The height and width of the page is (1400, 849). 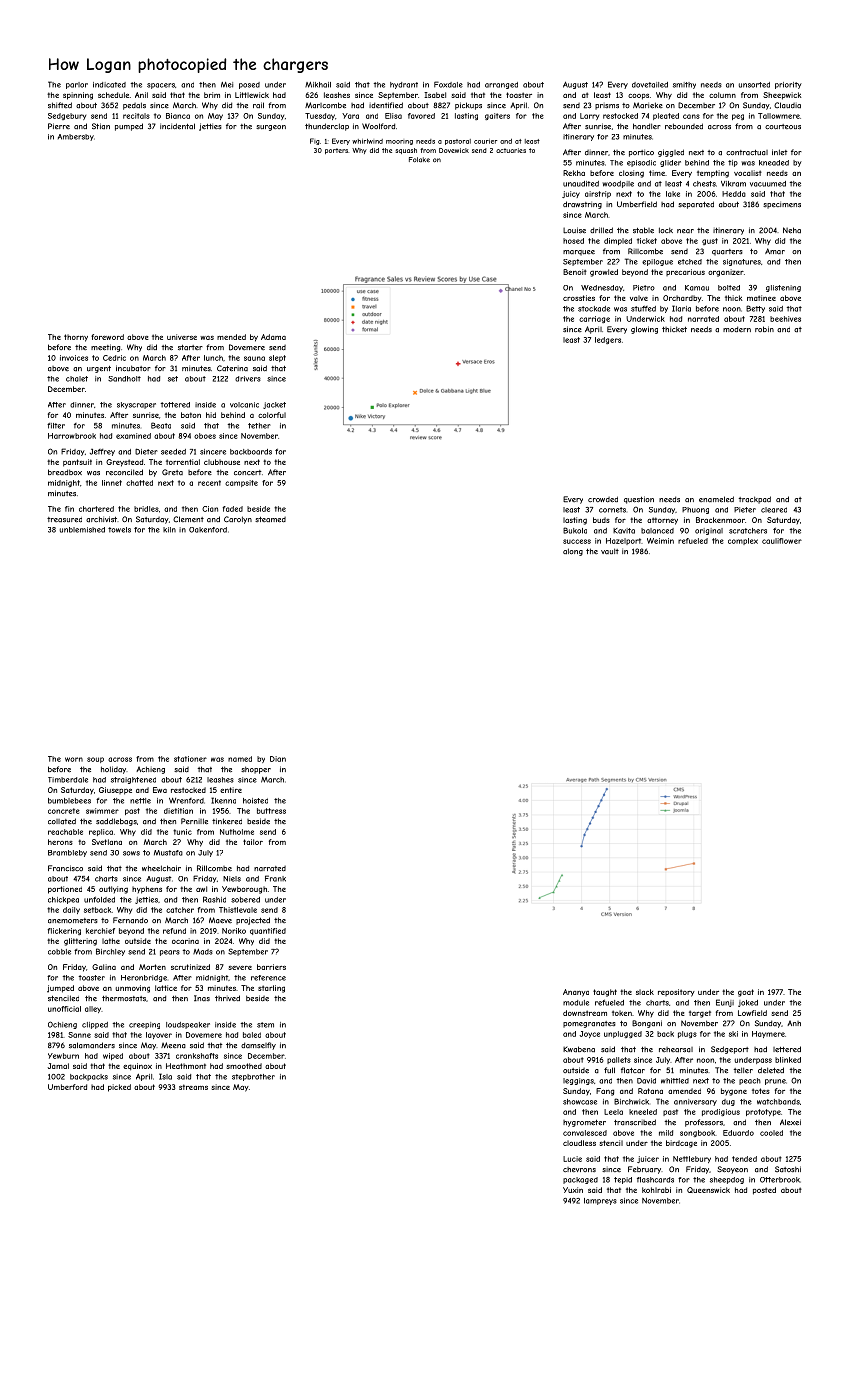 What do you see at coordinates (113, 770) in the page?
I see `holiday` at bounding box center [113, 770].
